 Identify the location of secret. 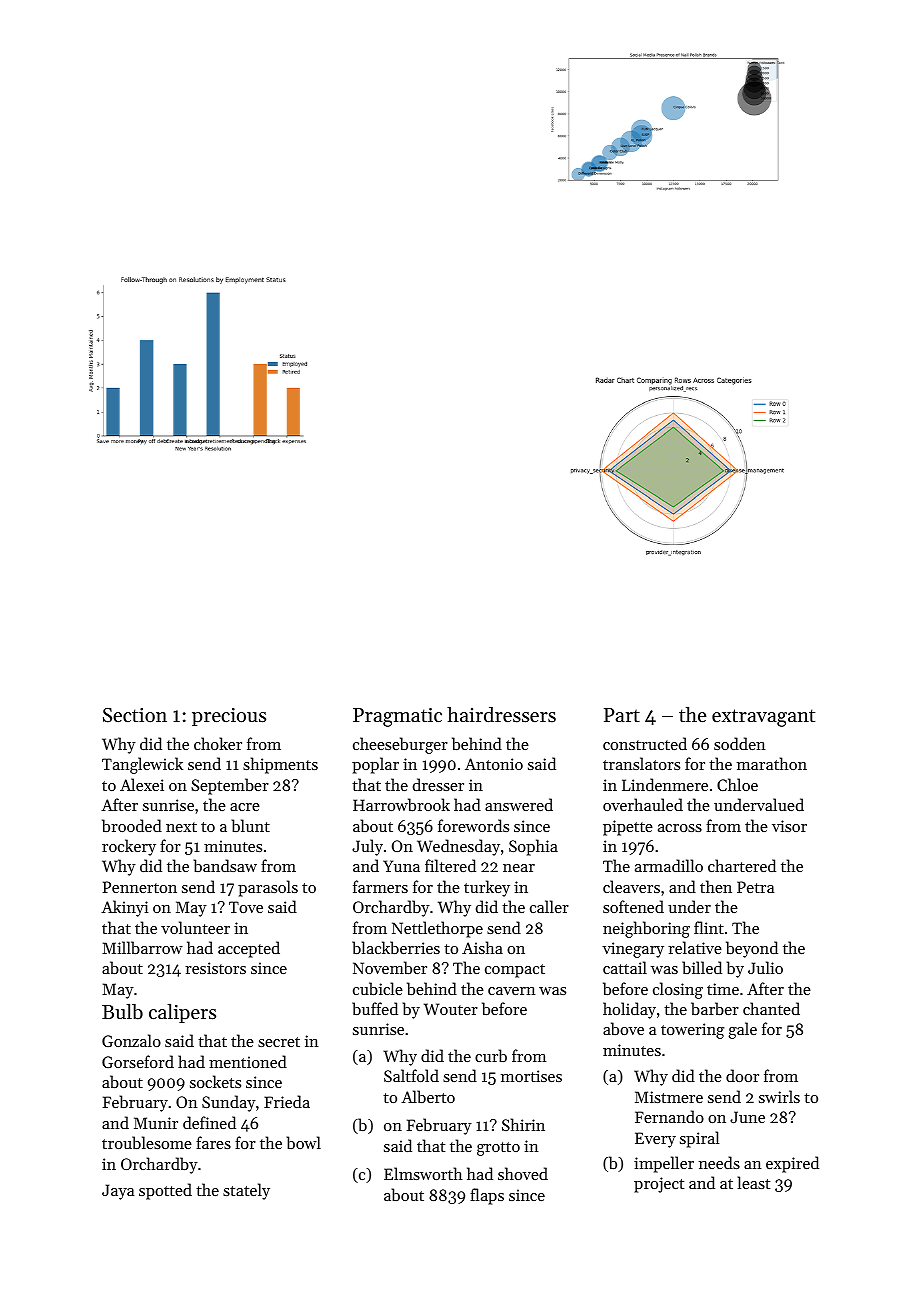
(279, 1042).
